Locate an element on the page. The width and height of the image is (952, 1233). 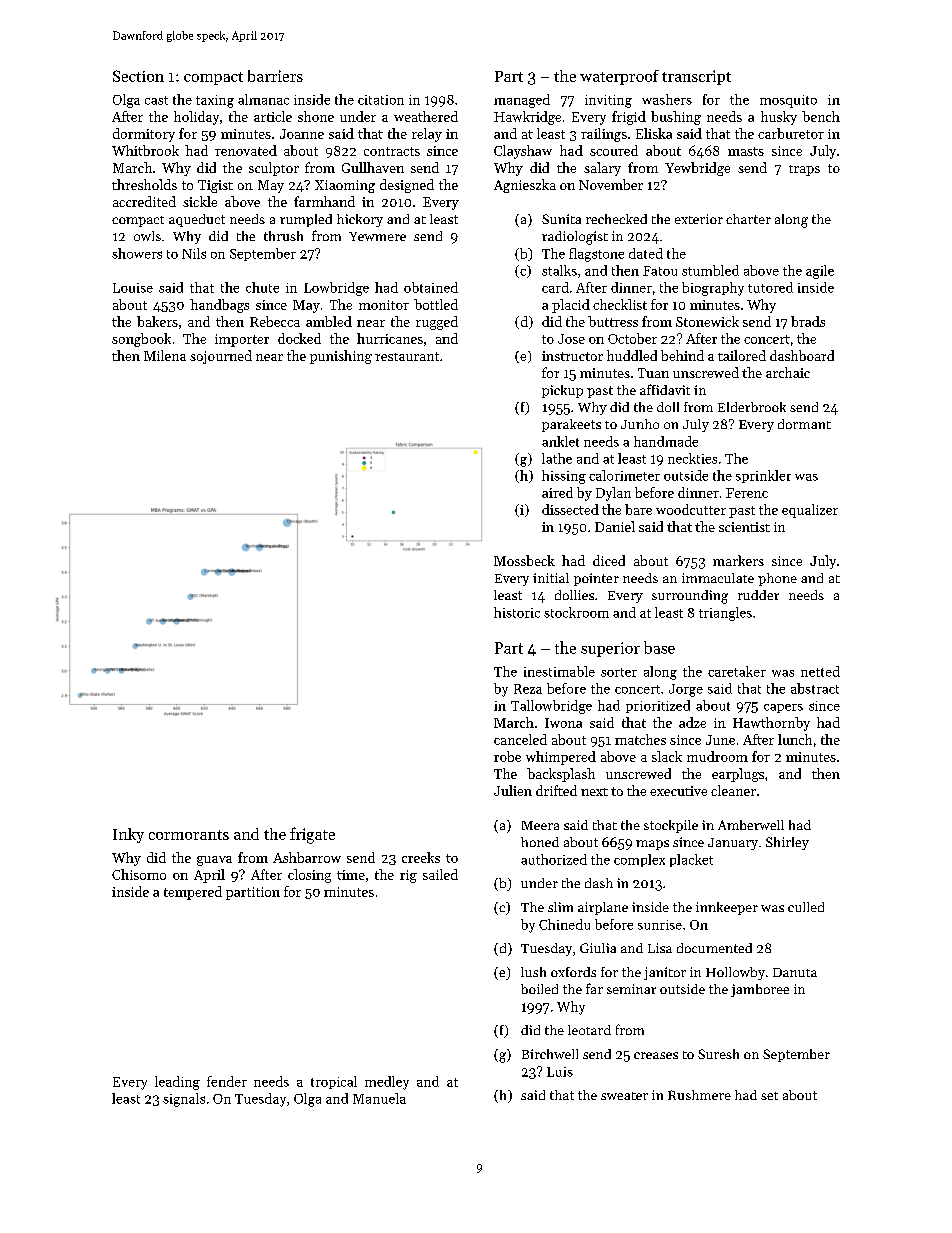
signals is located at coordinates (184, 1100).
